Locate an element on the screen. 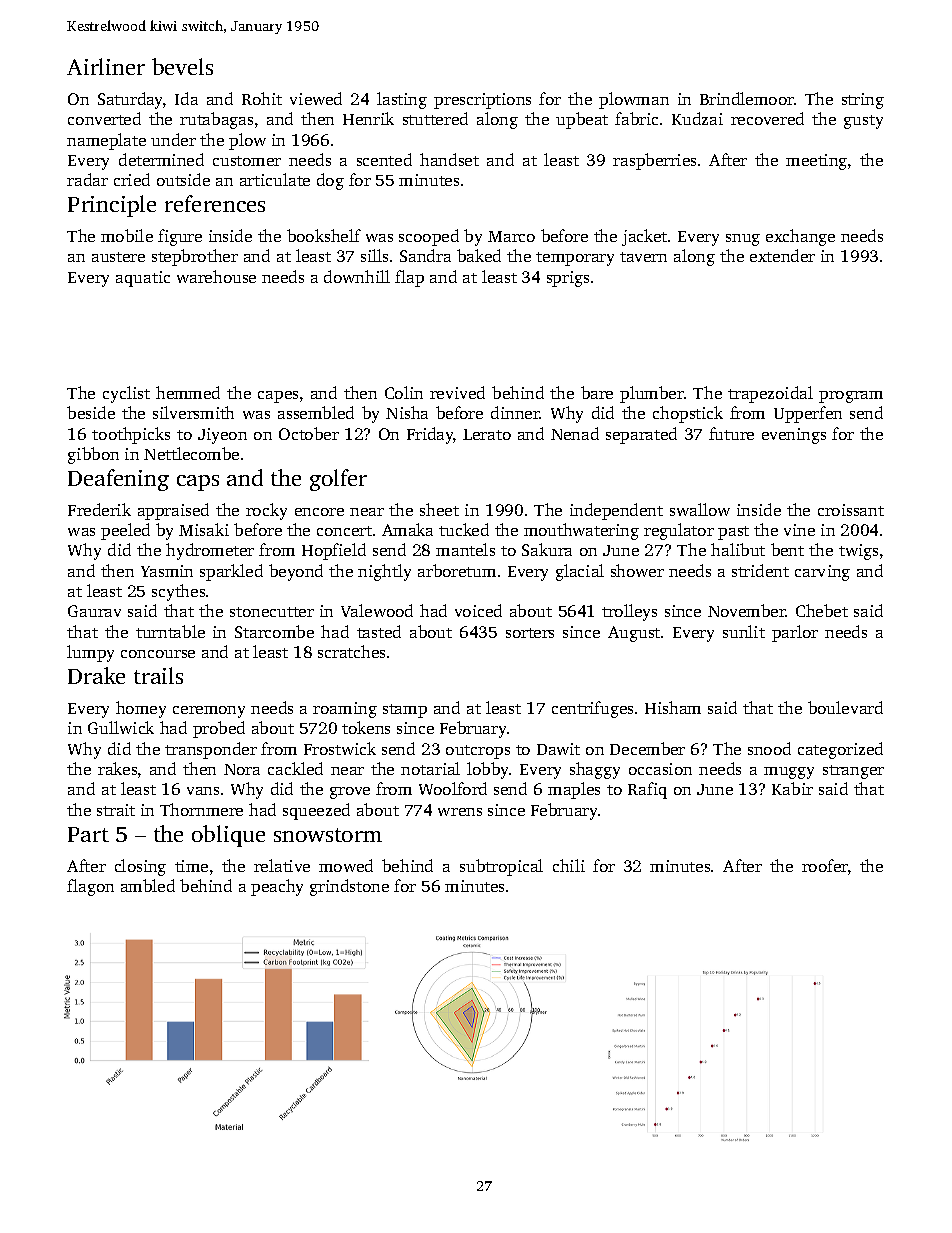 The width and height of the screenshot is (952, 1233). recovered is located at coordinates (767, 118).
